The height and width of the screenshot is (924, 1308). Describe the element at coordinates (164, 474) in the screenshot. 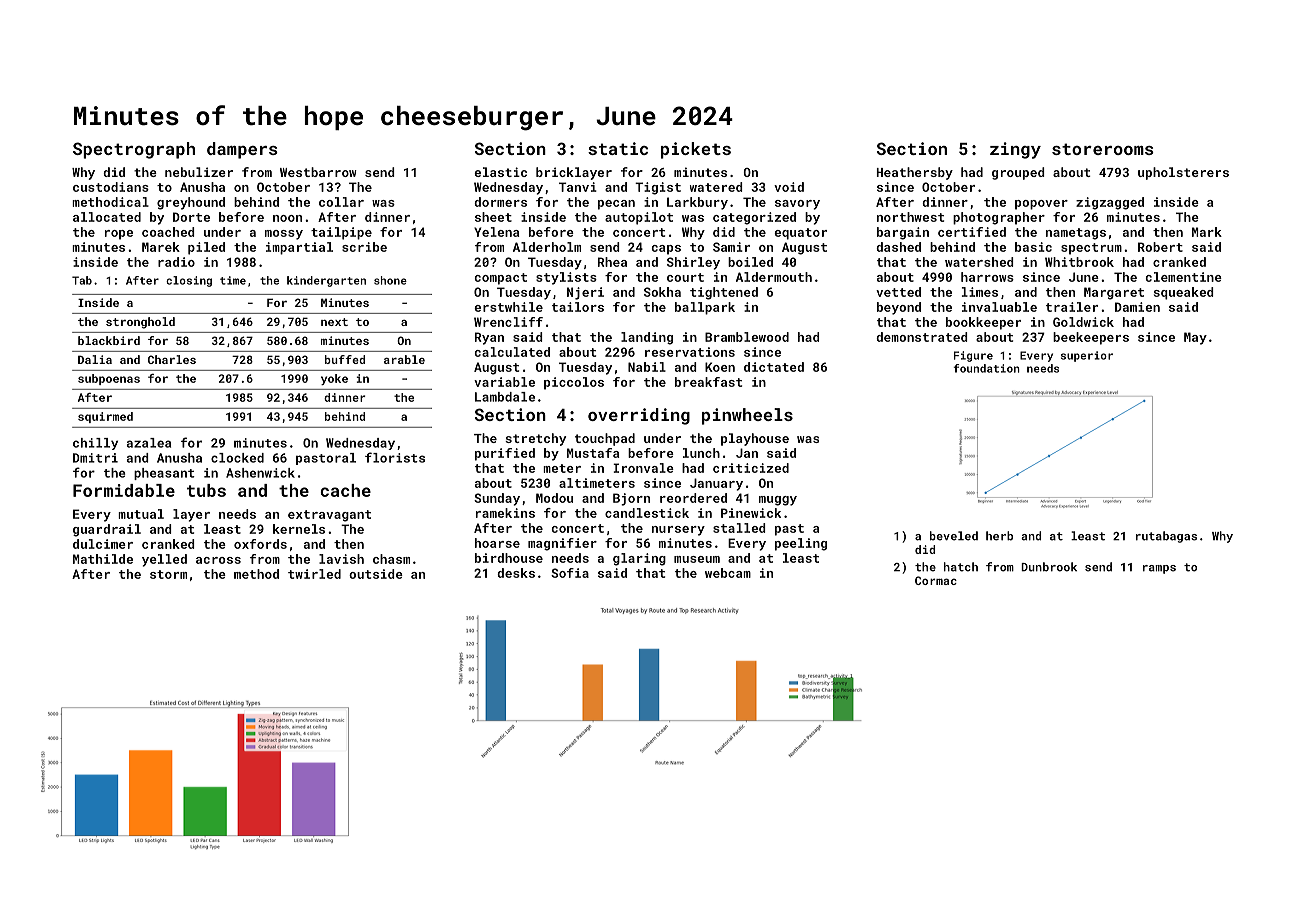

I see `pheasant` at that location.
